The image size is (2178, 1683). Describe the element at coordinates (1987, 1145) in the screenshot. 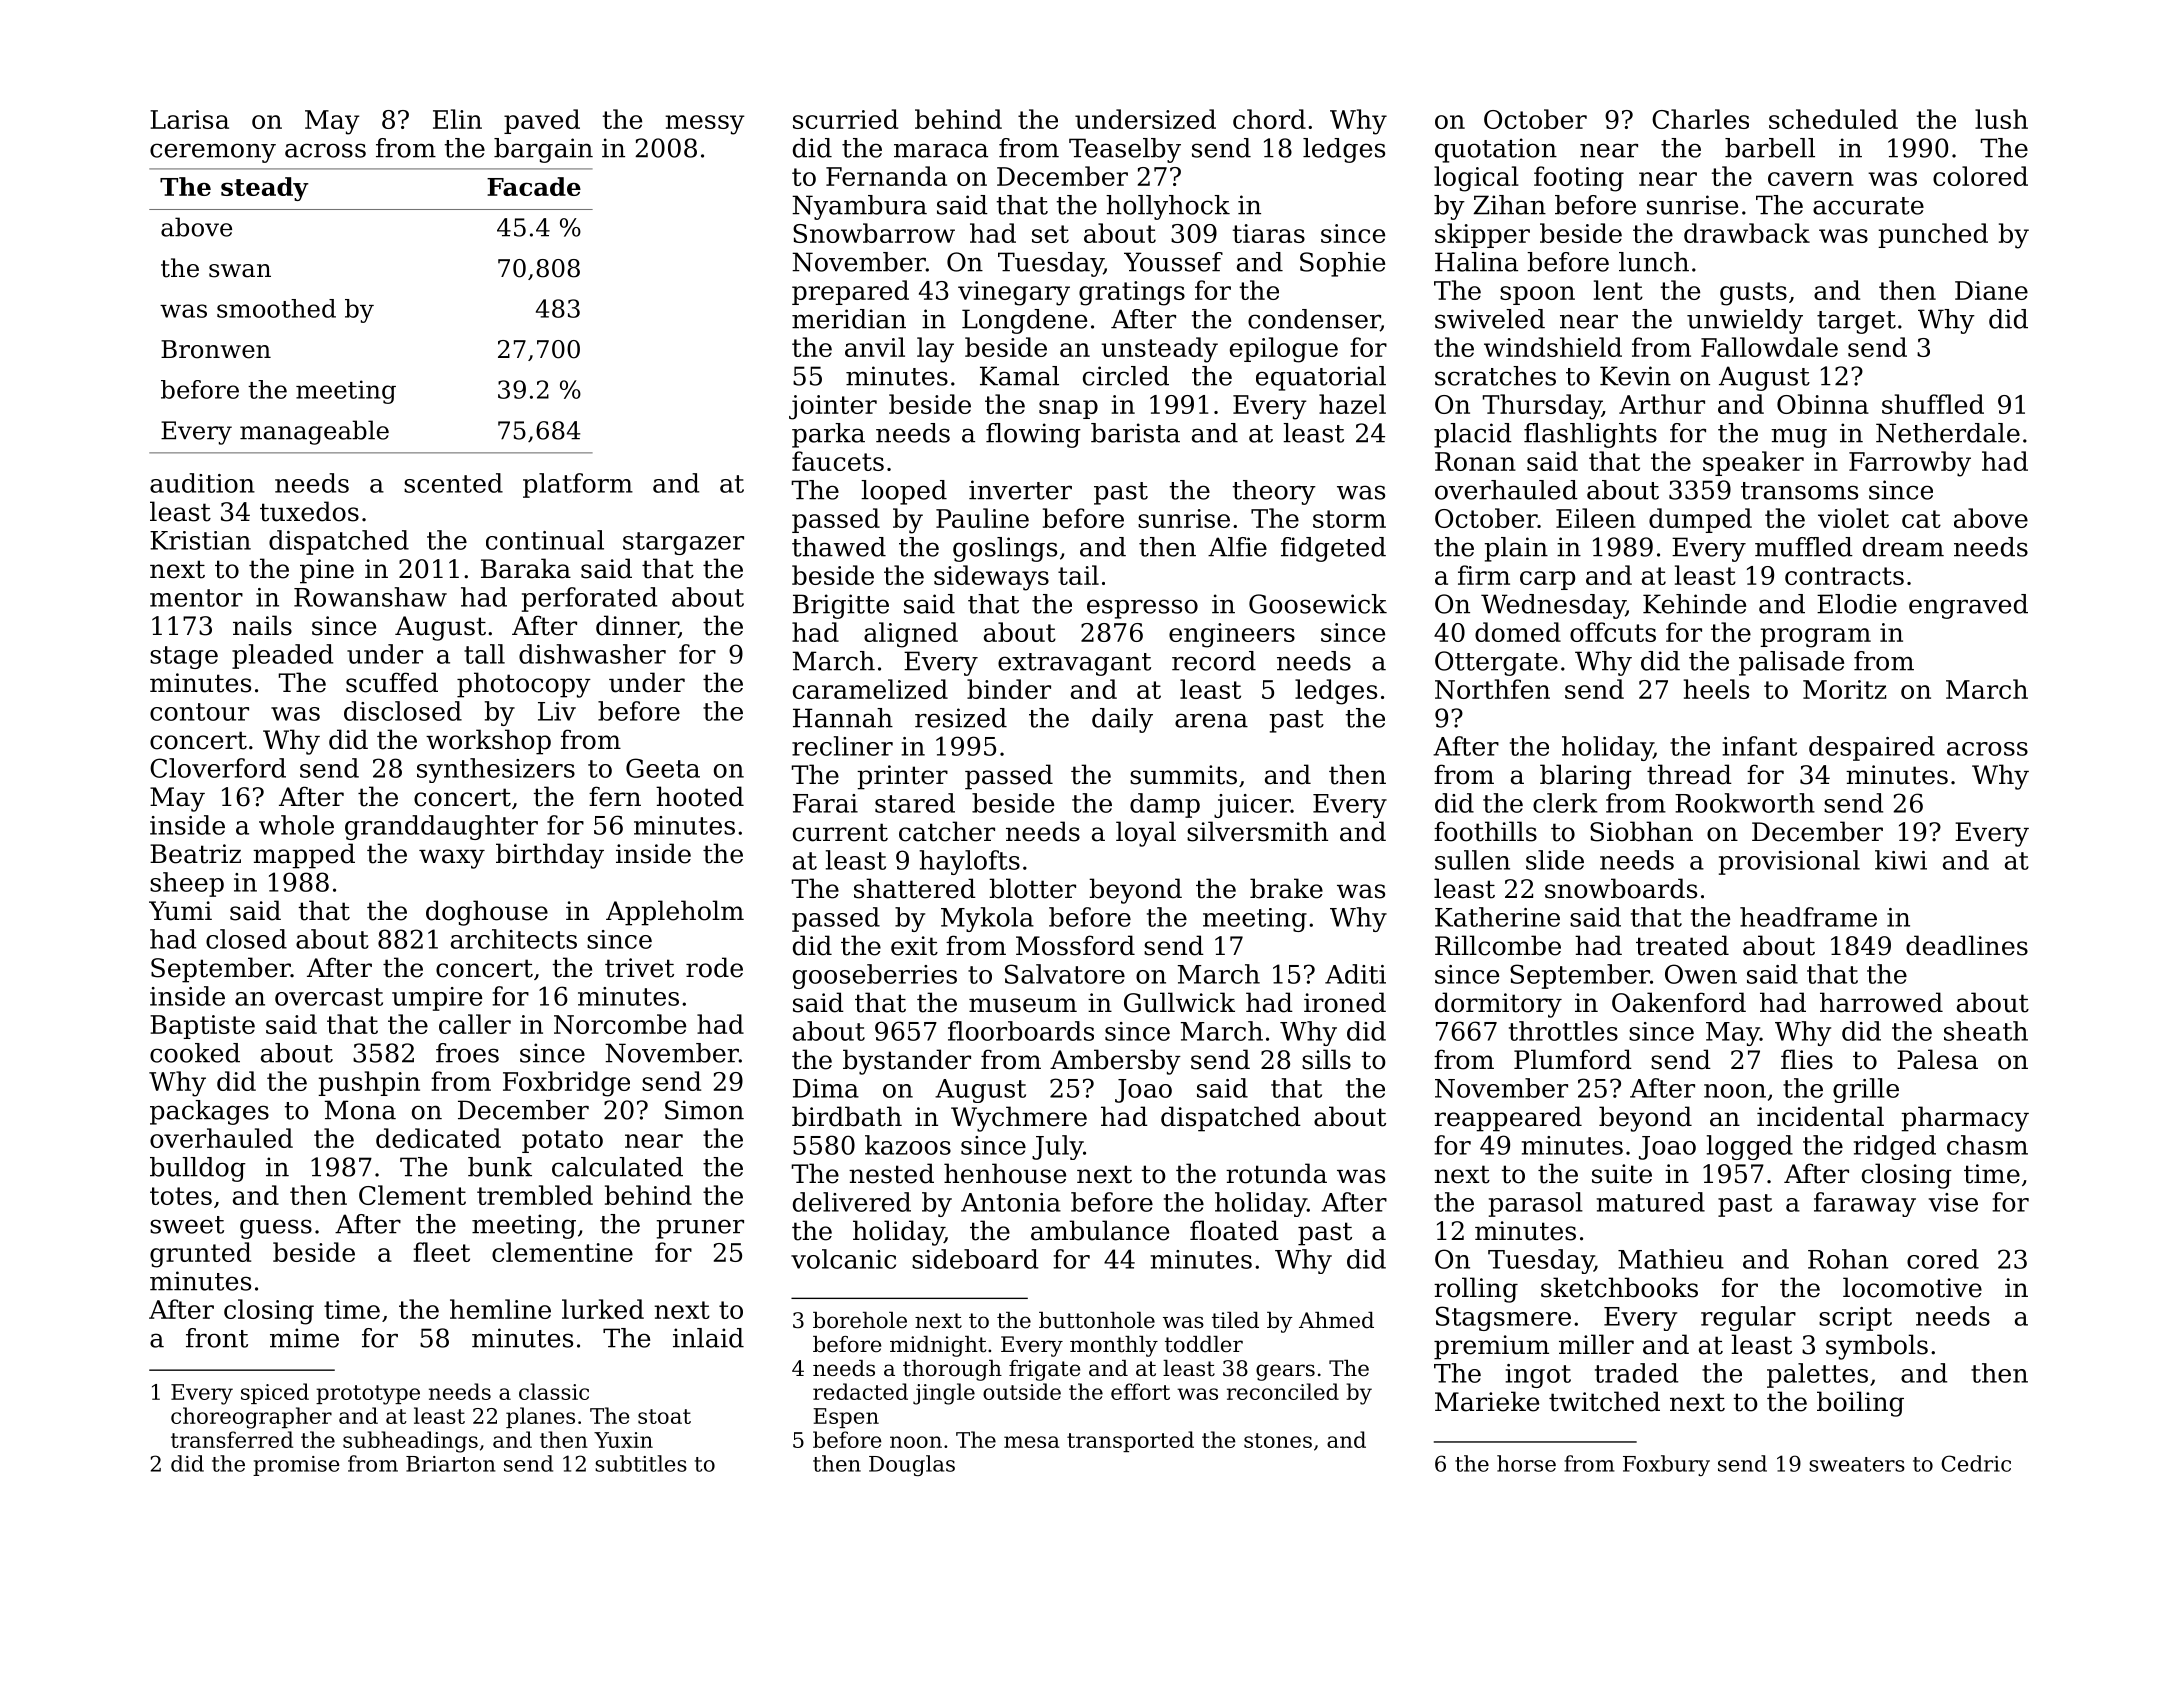

I see `chasm` at that location.
